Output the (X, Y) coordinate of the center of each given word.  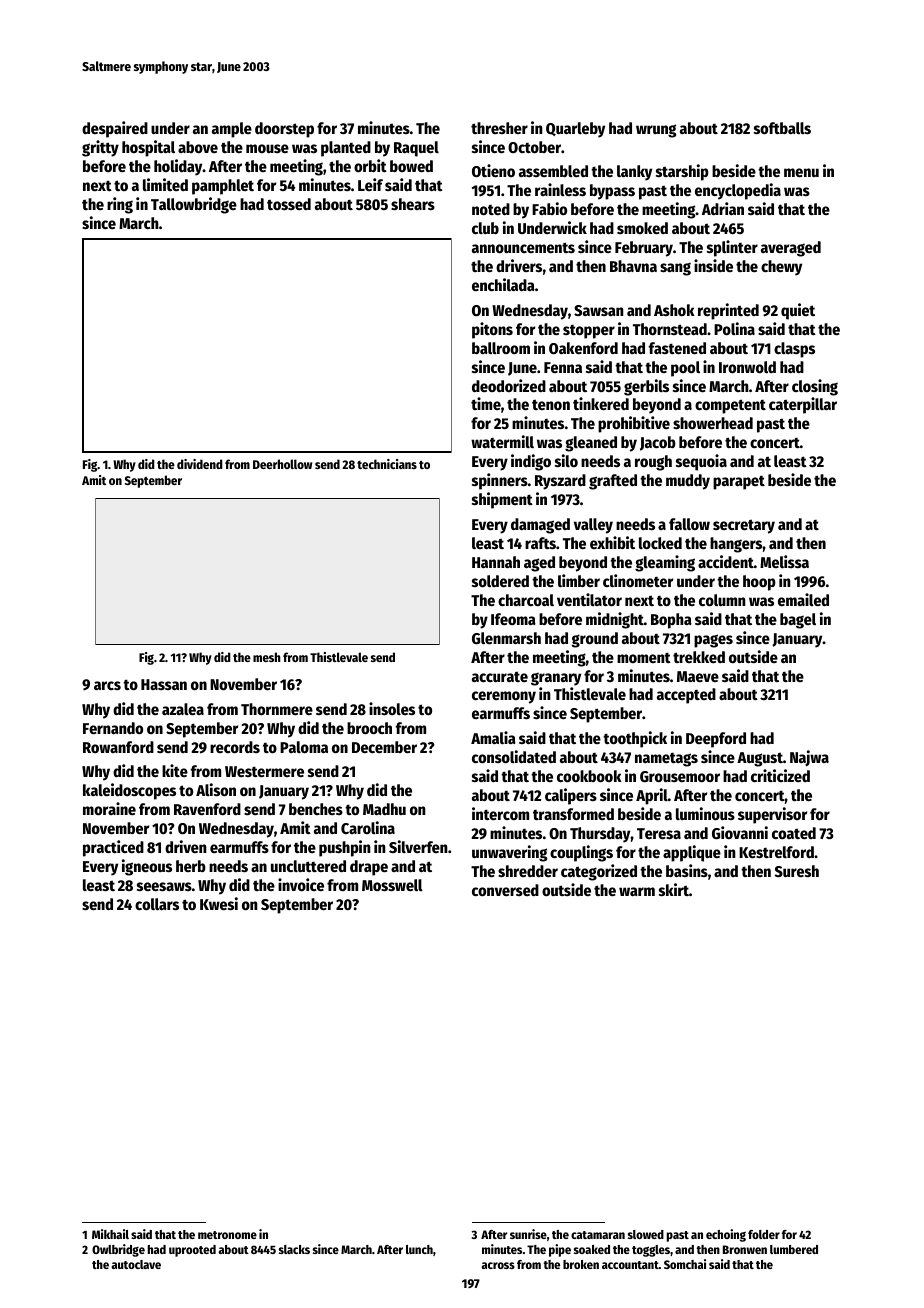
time (486, 403)
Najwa (809, 758)
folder (764, 1234)
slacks (294, 1249)
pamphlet (223, 187)
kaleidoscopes (129, 791)
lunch (419, 1249)
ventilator (589, 599)
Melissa (784, 561)
